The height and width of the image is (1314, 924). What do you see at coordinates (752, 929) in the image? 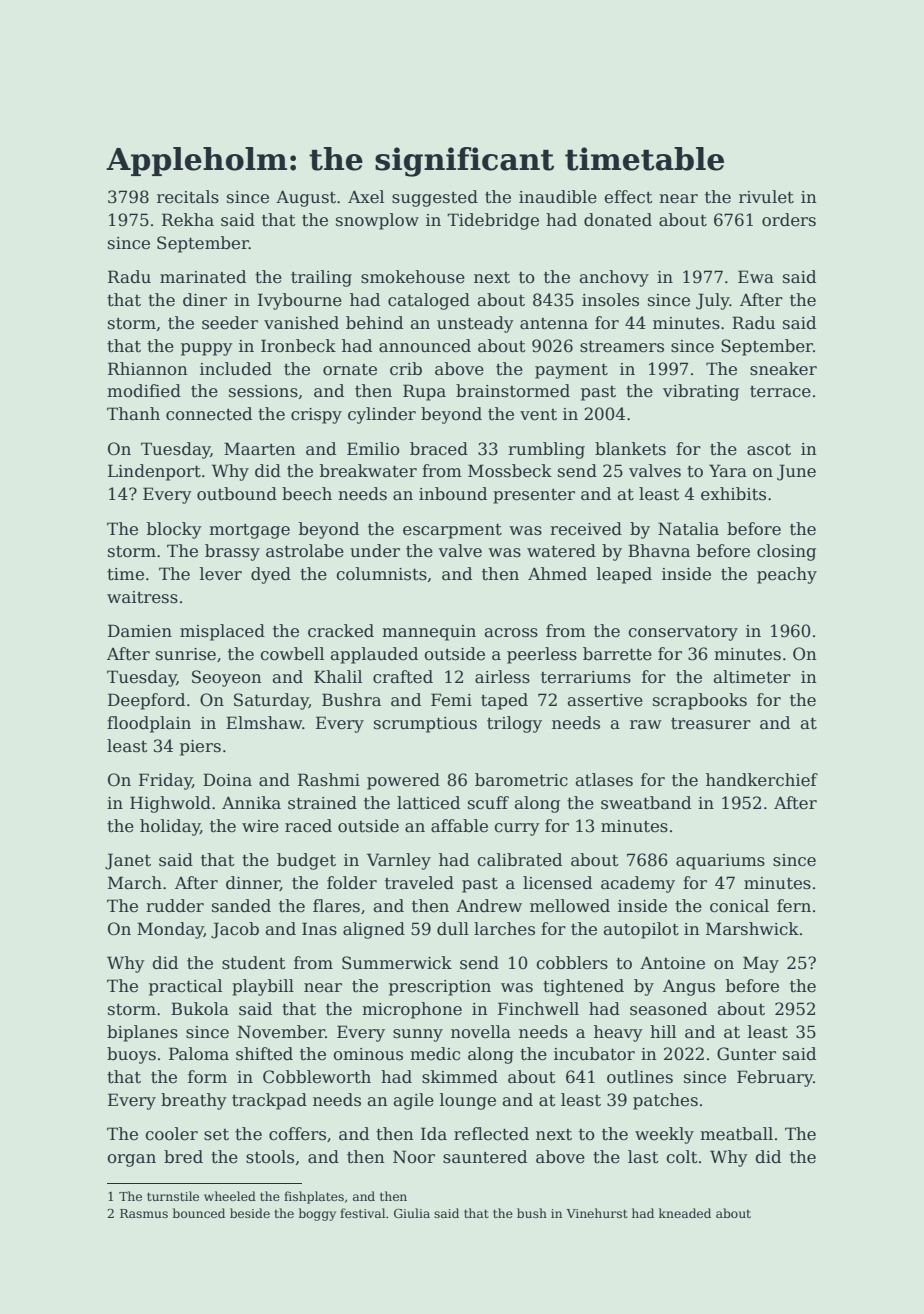
I see `Marshwick` at bounding box center [752, 929].
